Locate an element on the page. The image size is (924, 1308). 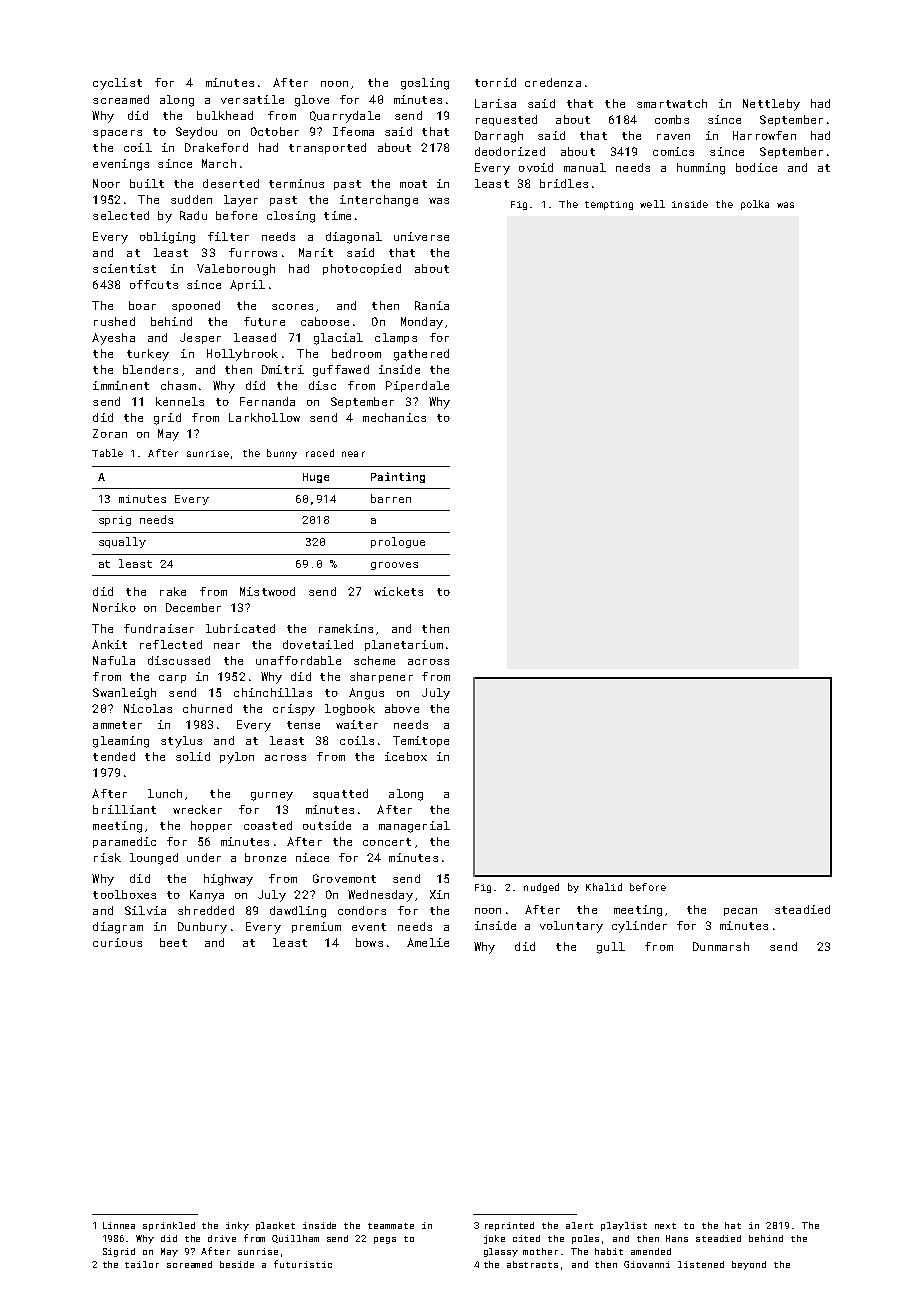
next is located at coordinates (665, 1226).
